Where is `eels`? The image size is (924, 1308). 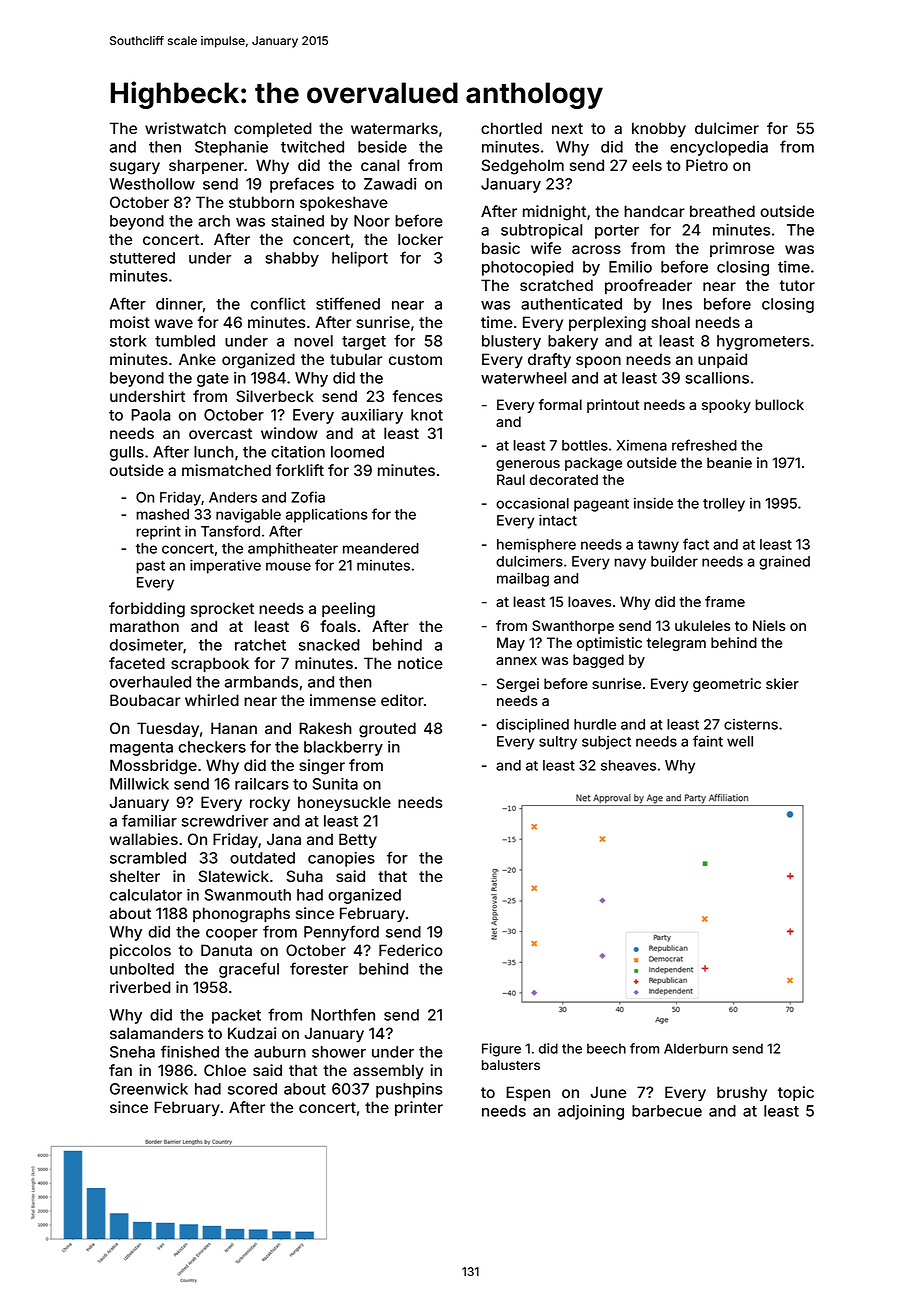
eels is located at coordinates (647, 165).
